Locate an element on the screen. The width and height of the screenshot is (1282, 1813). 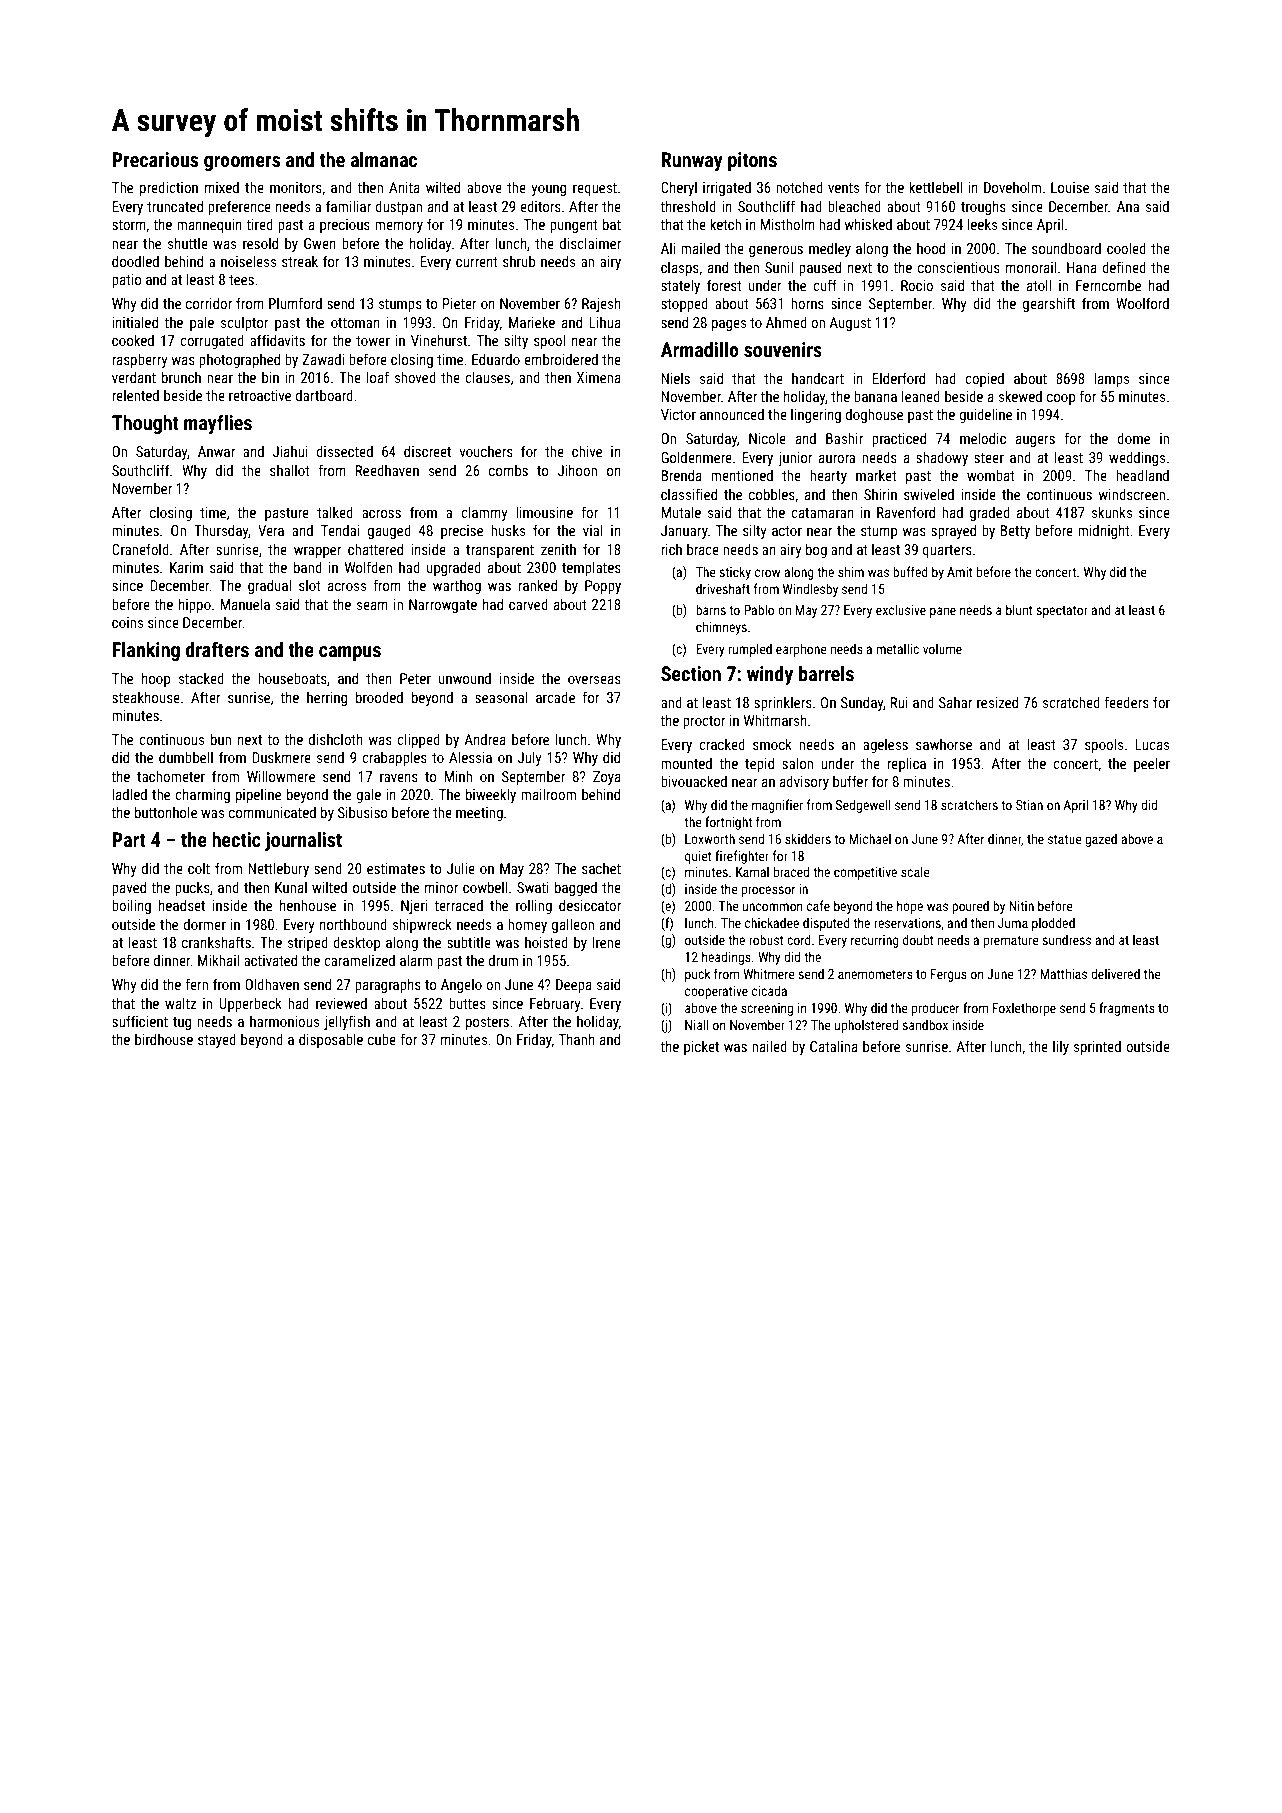
Louise is located at coordinates (1070, 187).
